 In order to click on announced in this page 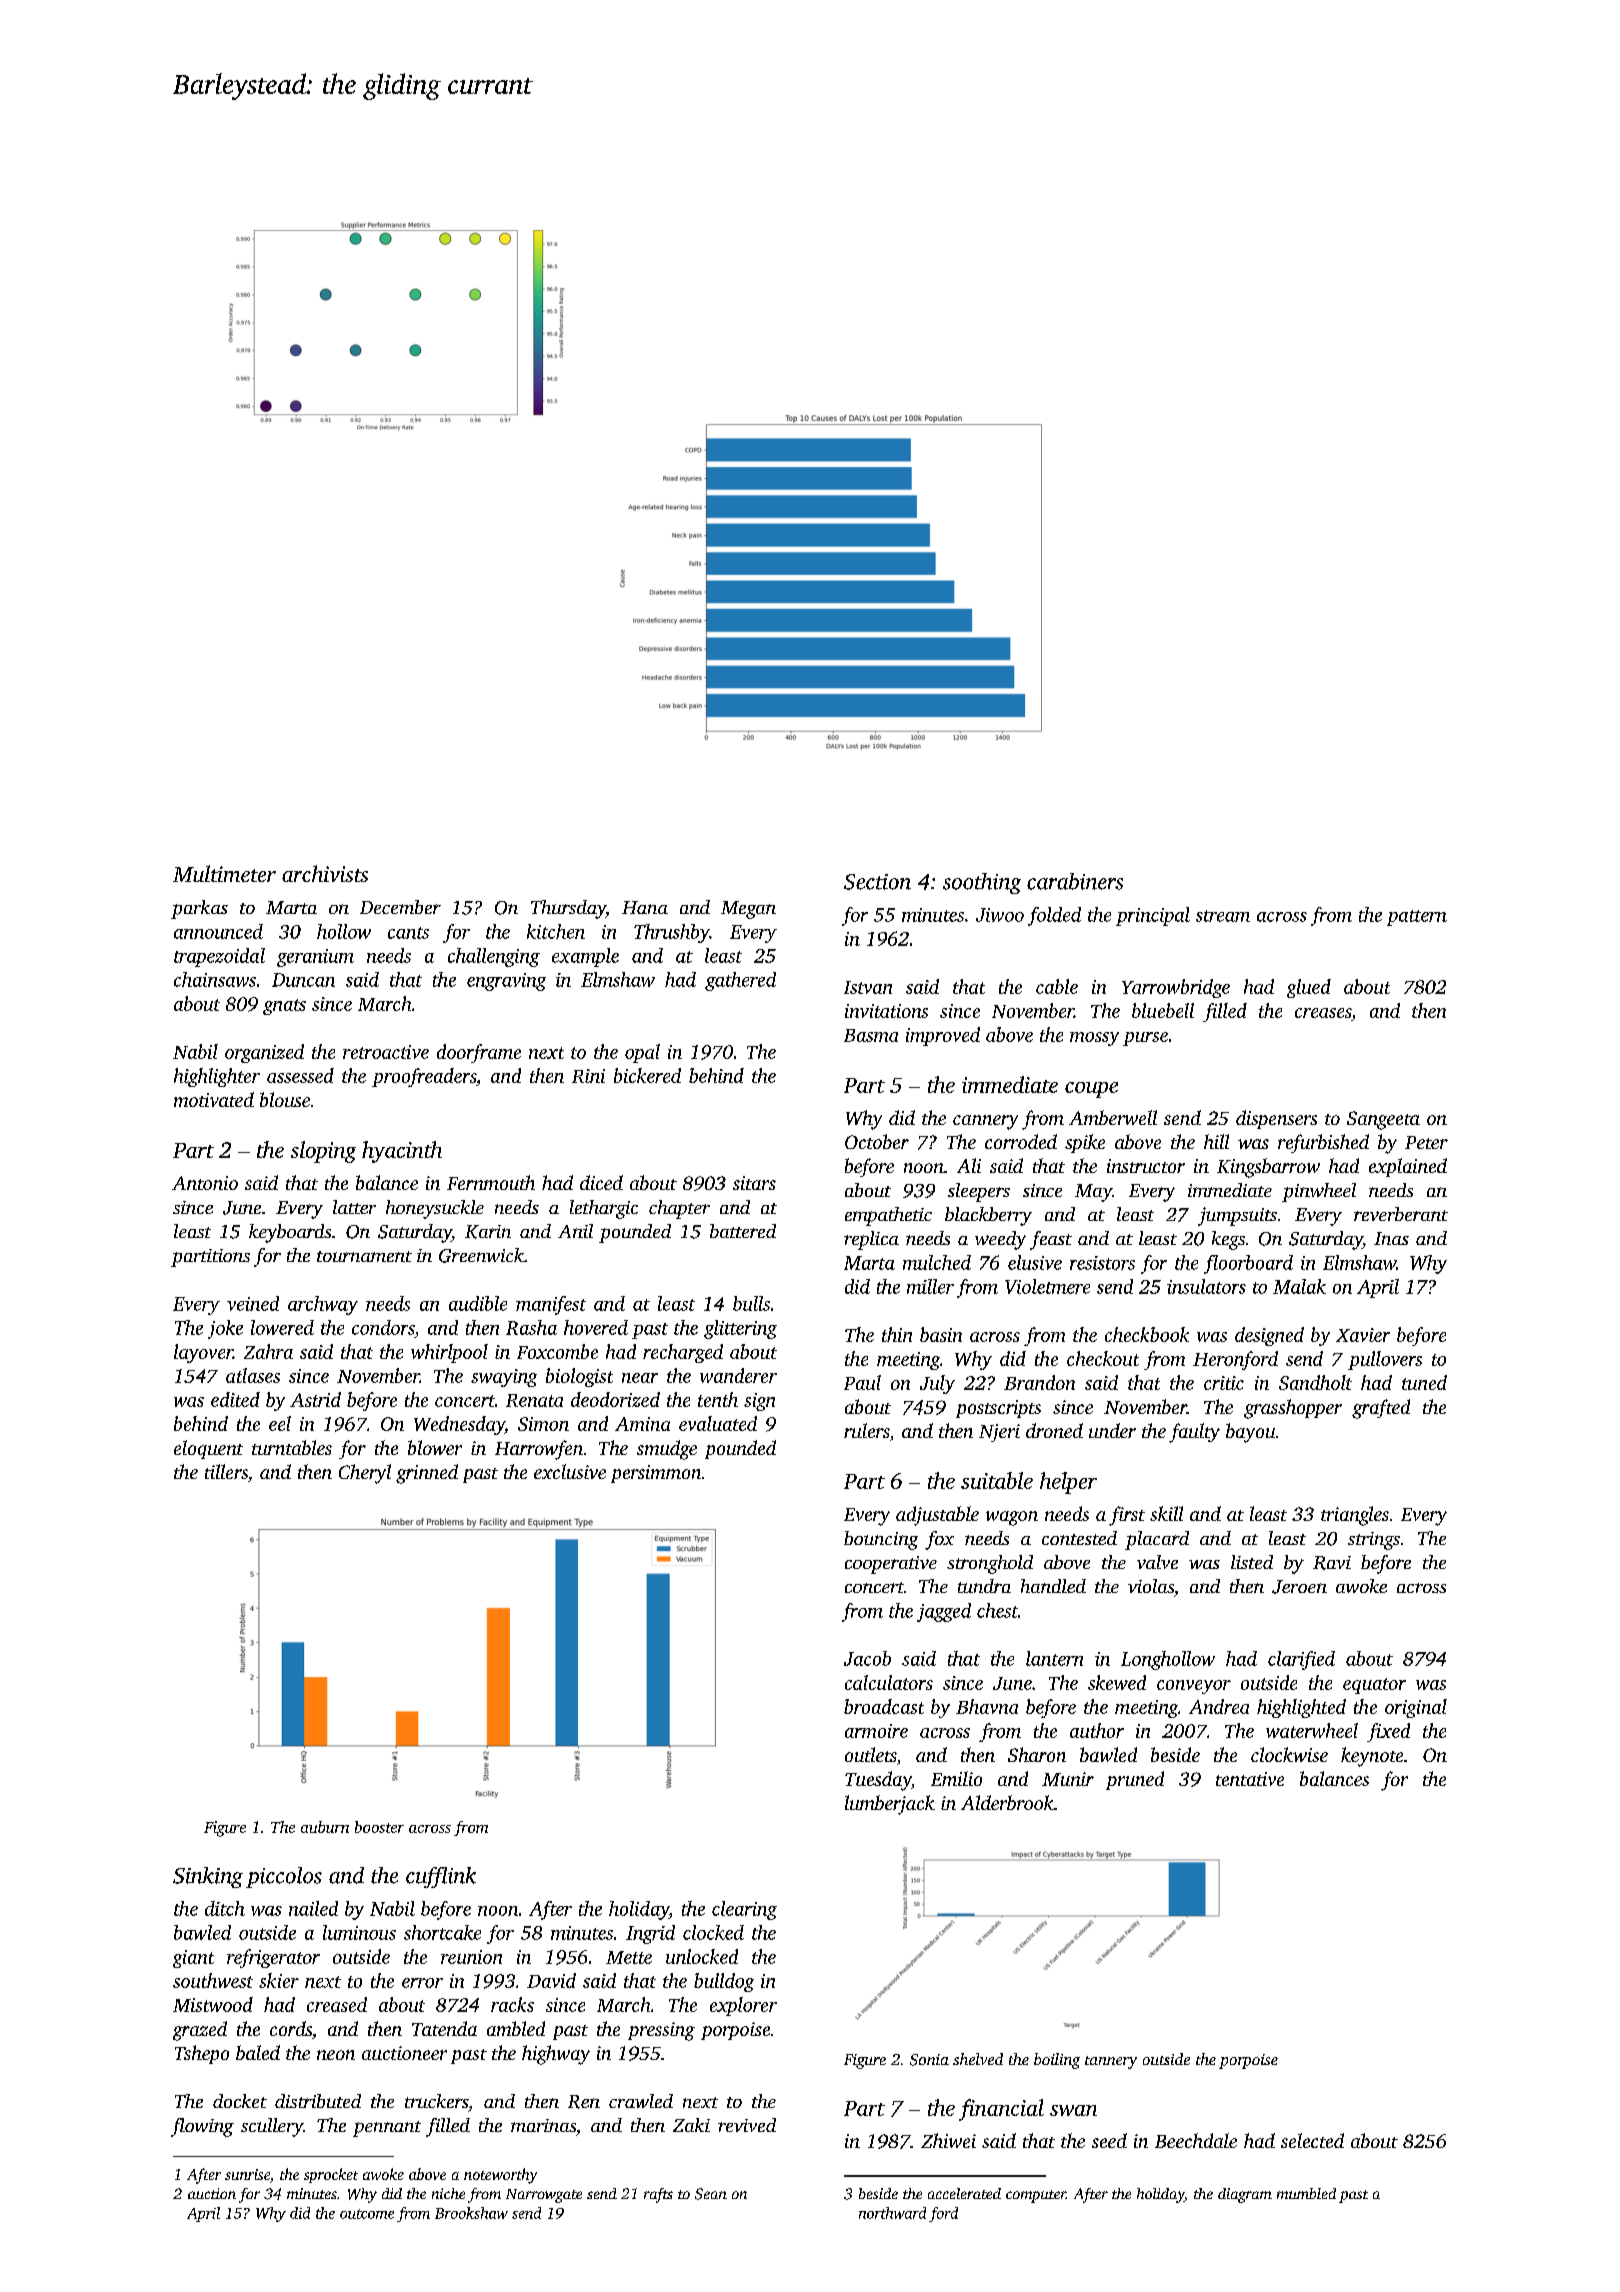, I will do `click(218, 931)`.
